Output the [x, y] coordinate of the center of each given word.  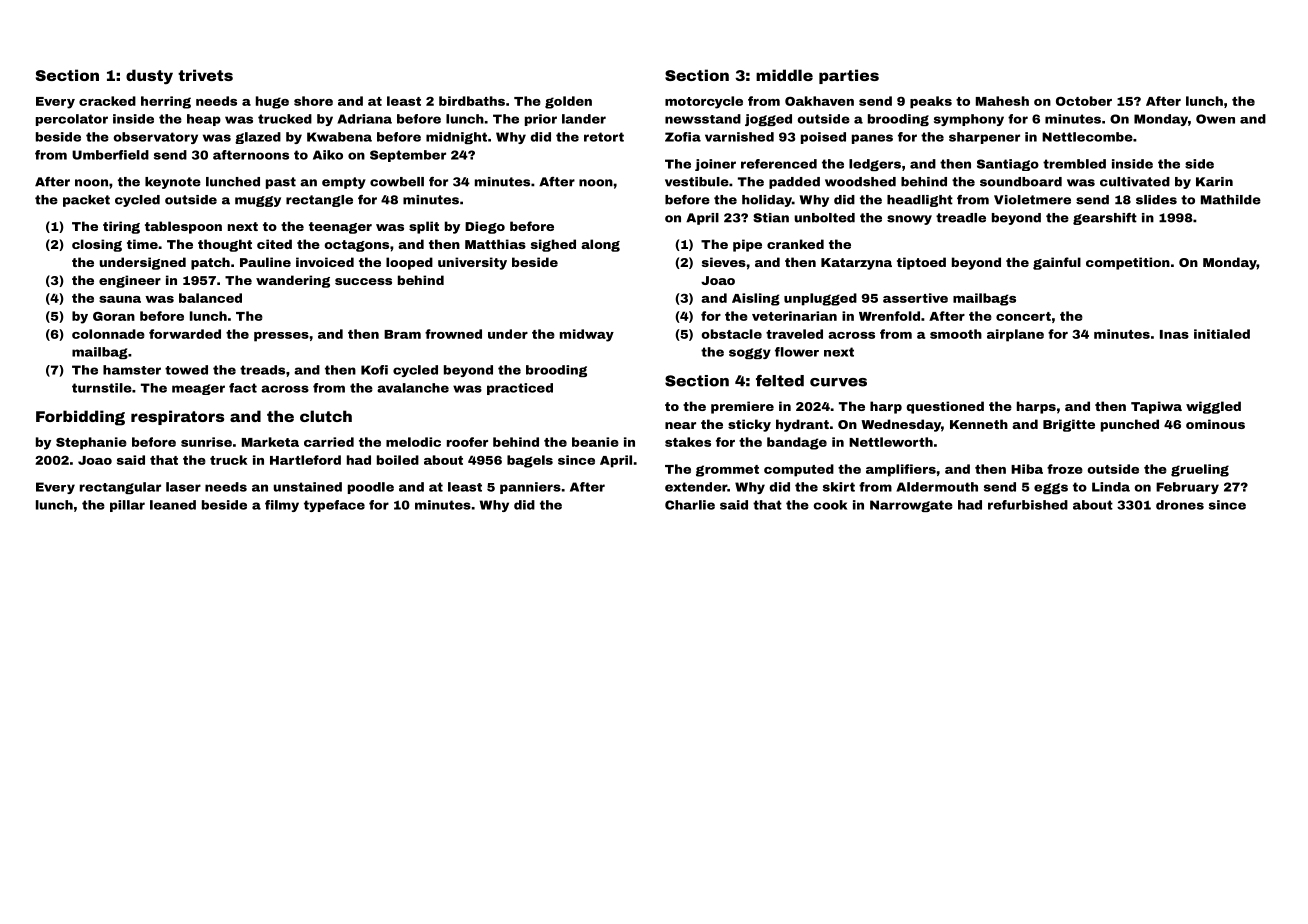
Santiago [1008, 165]
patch [210, 263]
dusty [149, 76]
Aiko [328, 155]
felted [780, 381]
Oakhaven [819, 101]
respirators [177, 417]
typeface [334, 506]
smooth [956, 334]
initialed [1222, 334]
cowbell [397, 182]
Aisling [756, 299]
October [1084, 101]
